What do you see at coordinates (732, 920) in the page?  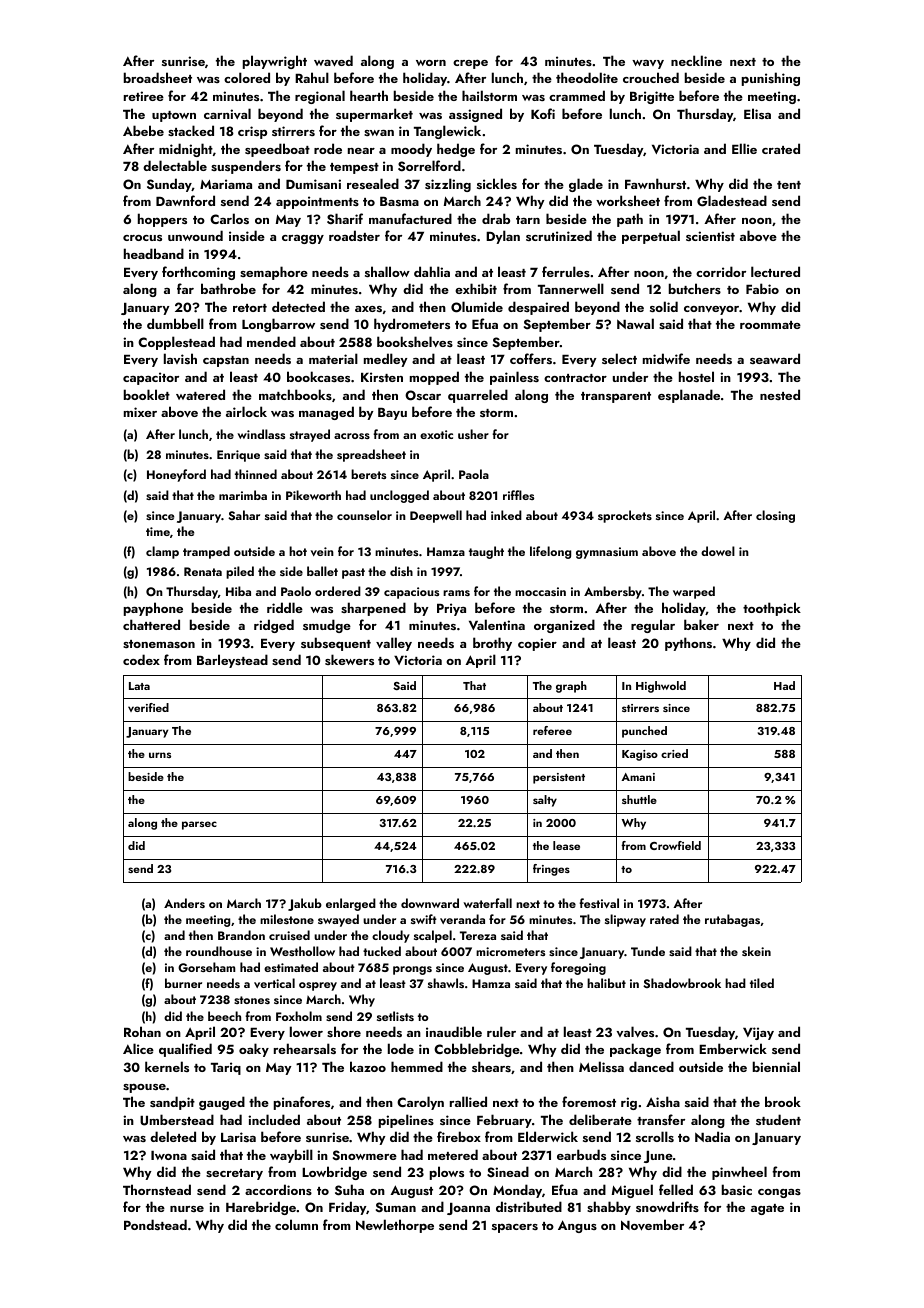 I see `rutabagas` at bounding box center [732, 920].
